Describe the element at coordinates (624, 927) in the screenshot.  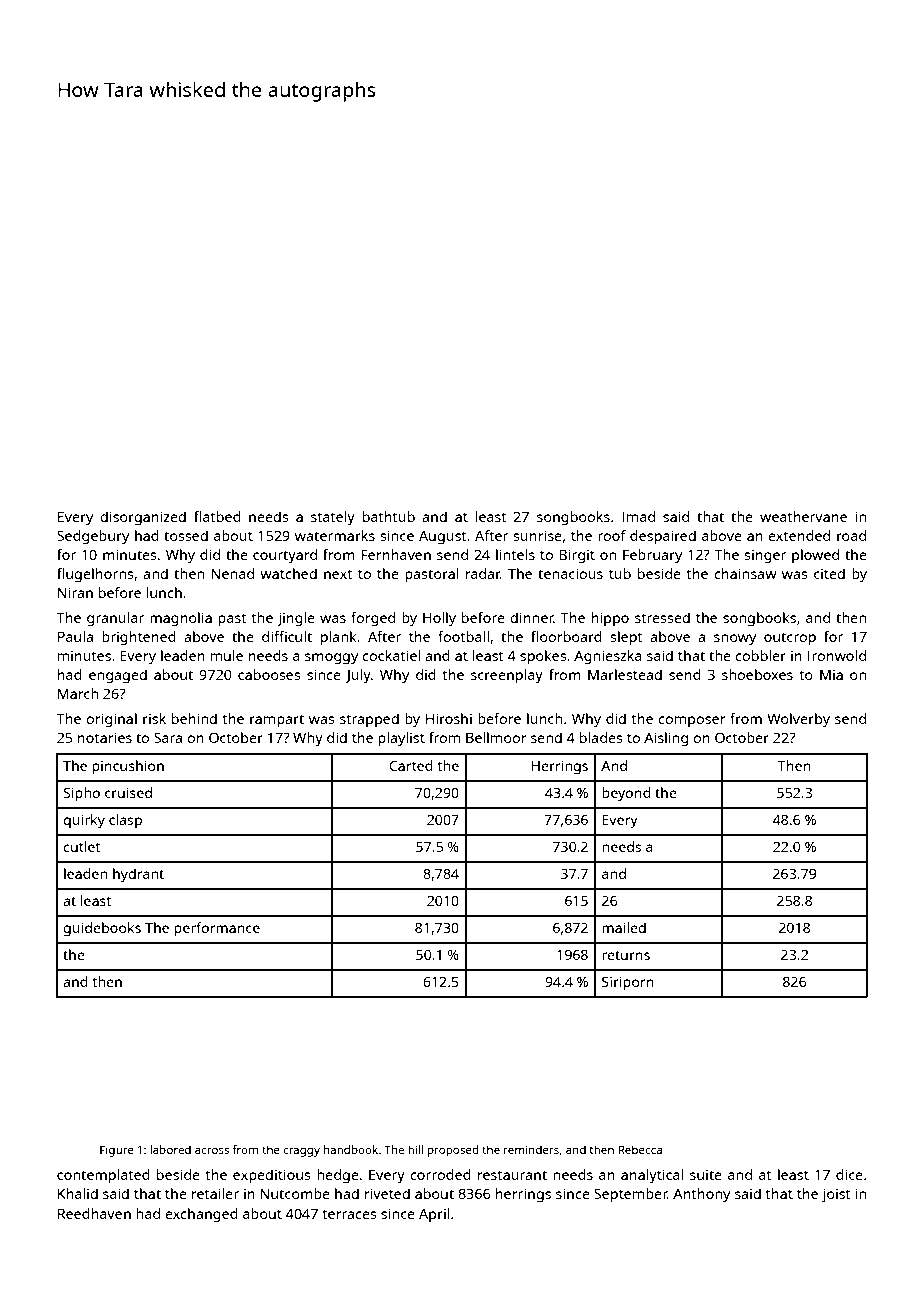
I see `mailed` at that location.
